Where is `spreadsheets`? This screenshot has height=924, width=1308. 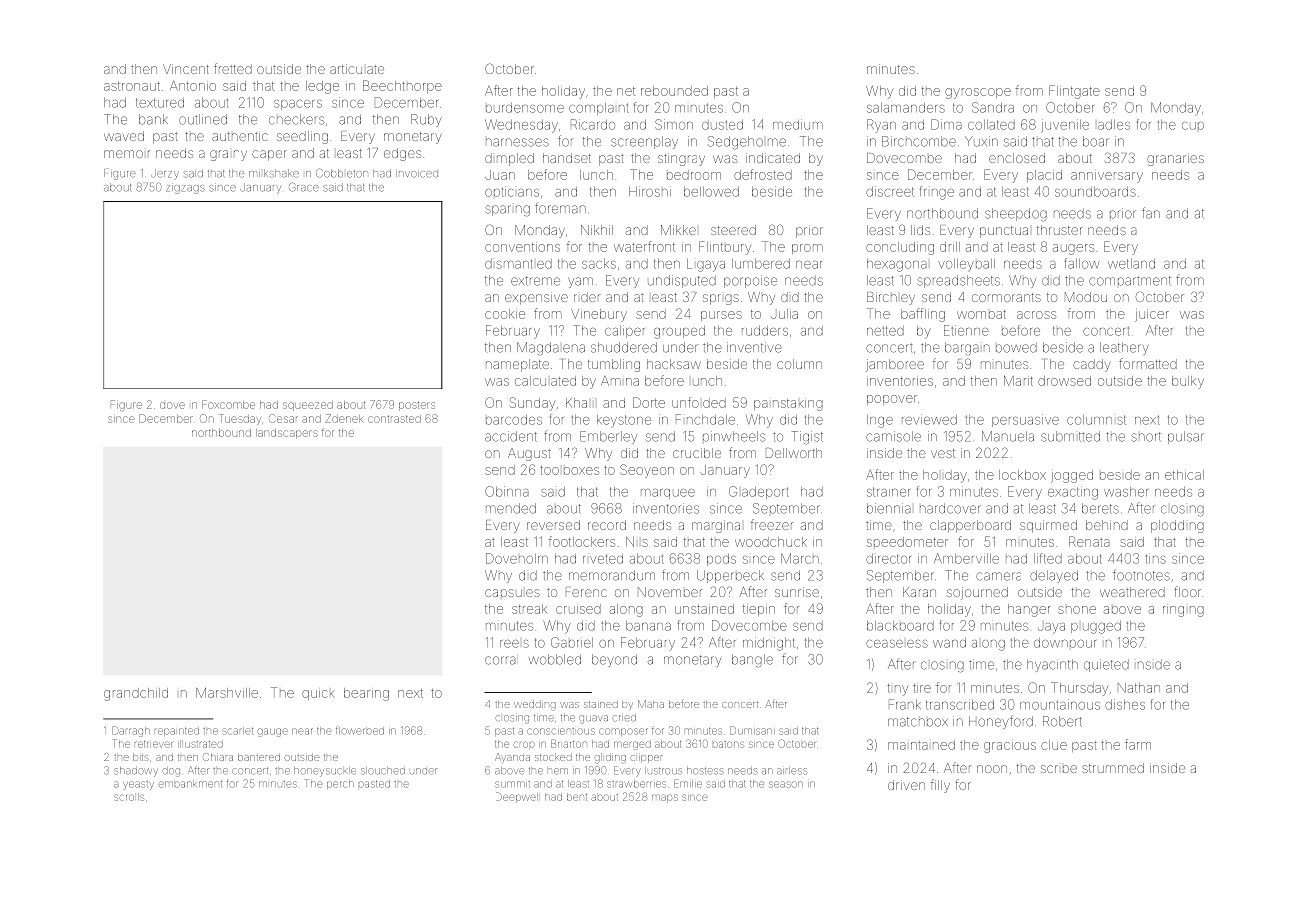 spreadsheets is located at coordinates (958, 281).
